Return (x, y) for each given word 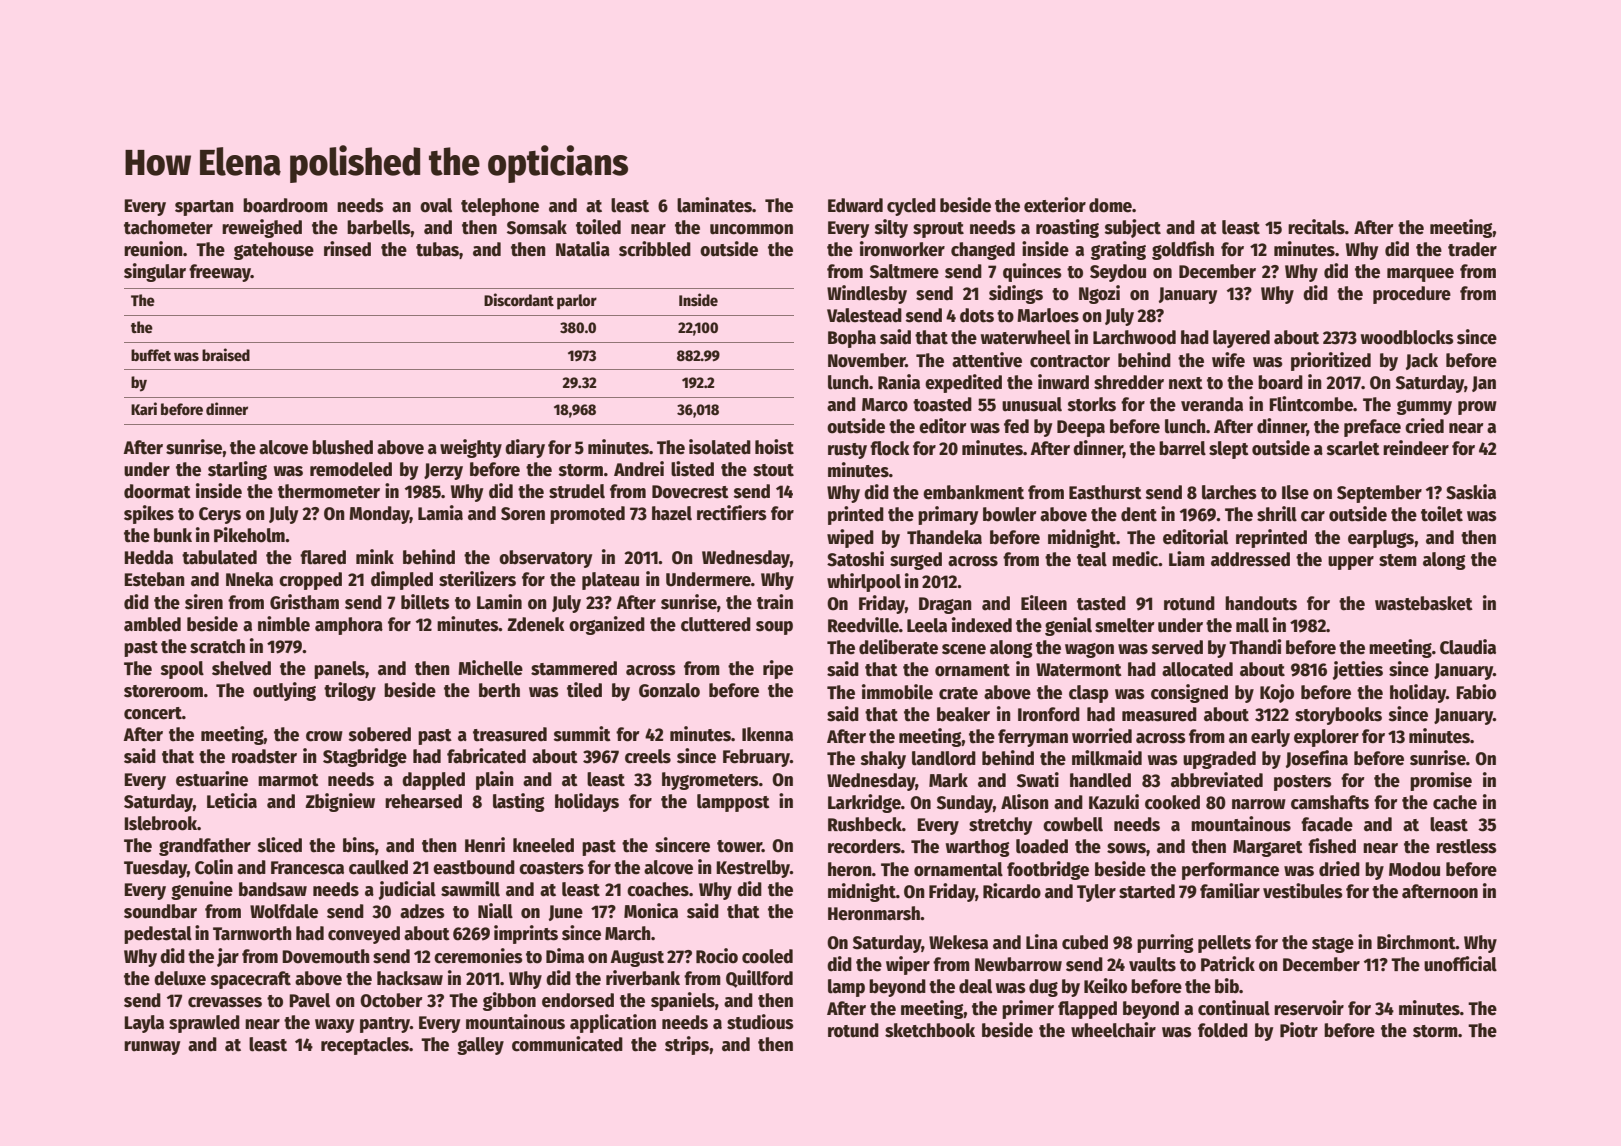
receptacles (365, 1046)
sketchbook (930, 1030)
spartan (204, 208)
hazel (672, 513)
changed (983, 251)
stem (1398, 560)
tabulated (219, 557)
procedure (1412, 295)
